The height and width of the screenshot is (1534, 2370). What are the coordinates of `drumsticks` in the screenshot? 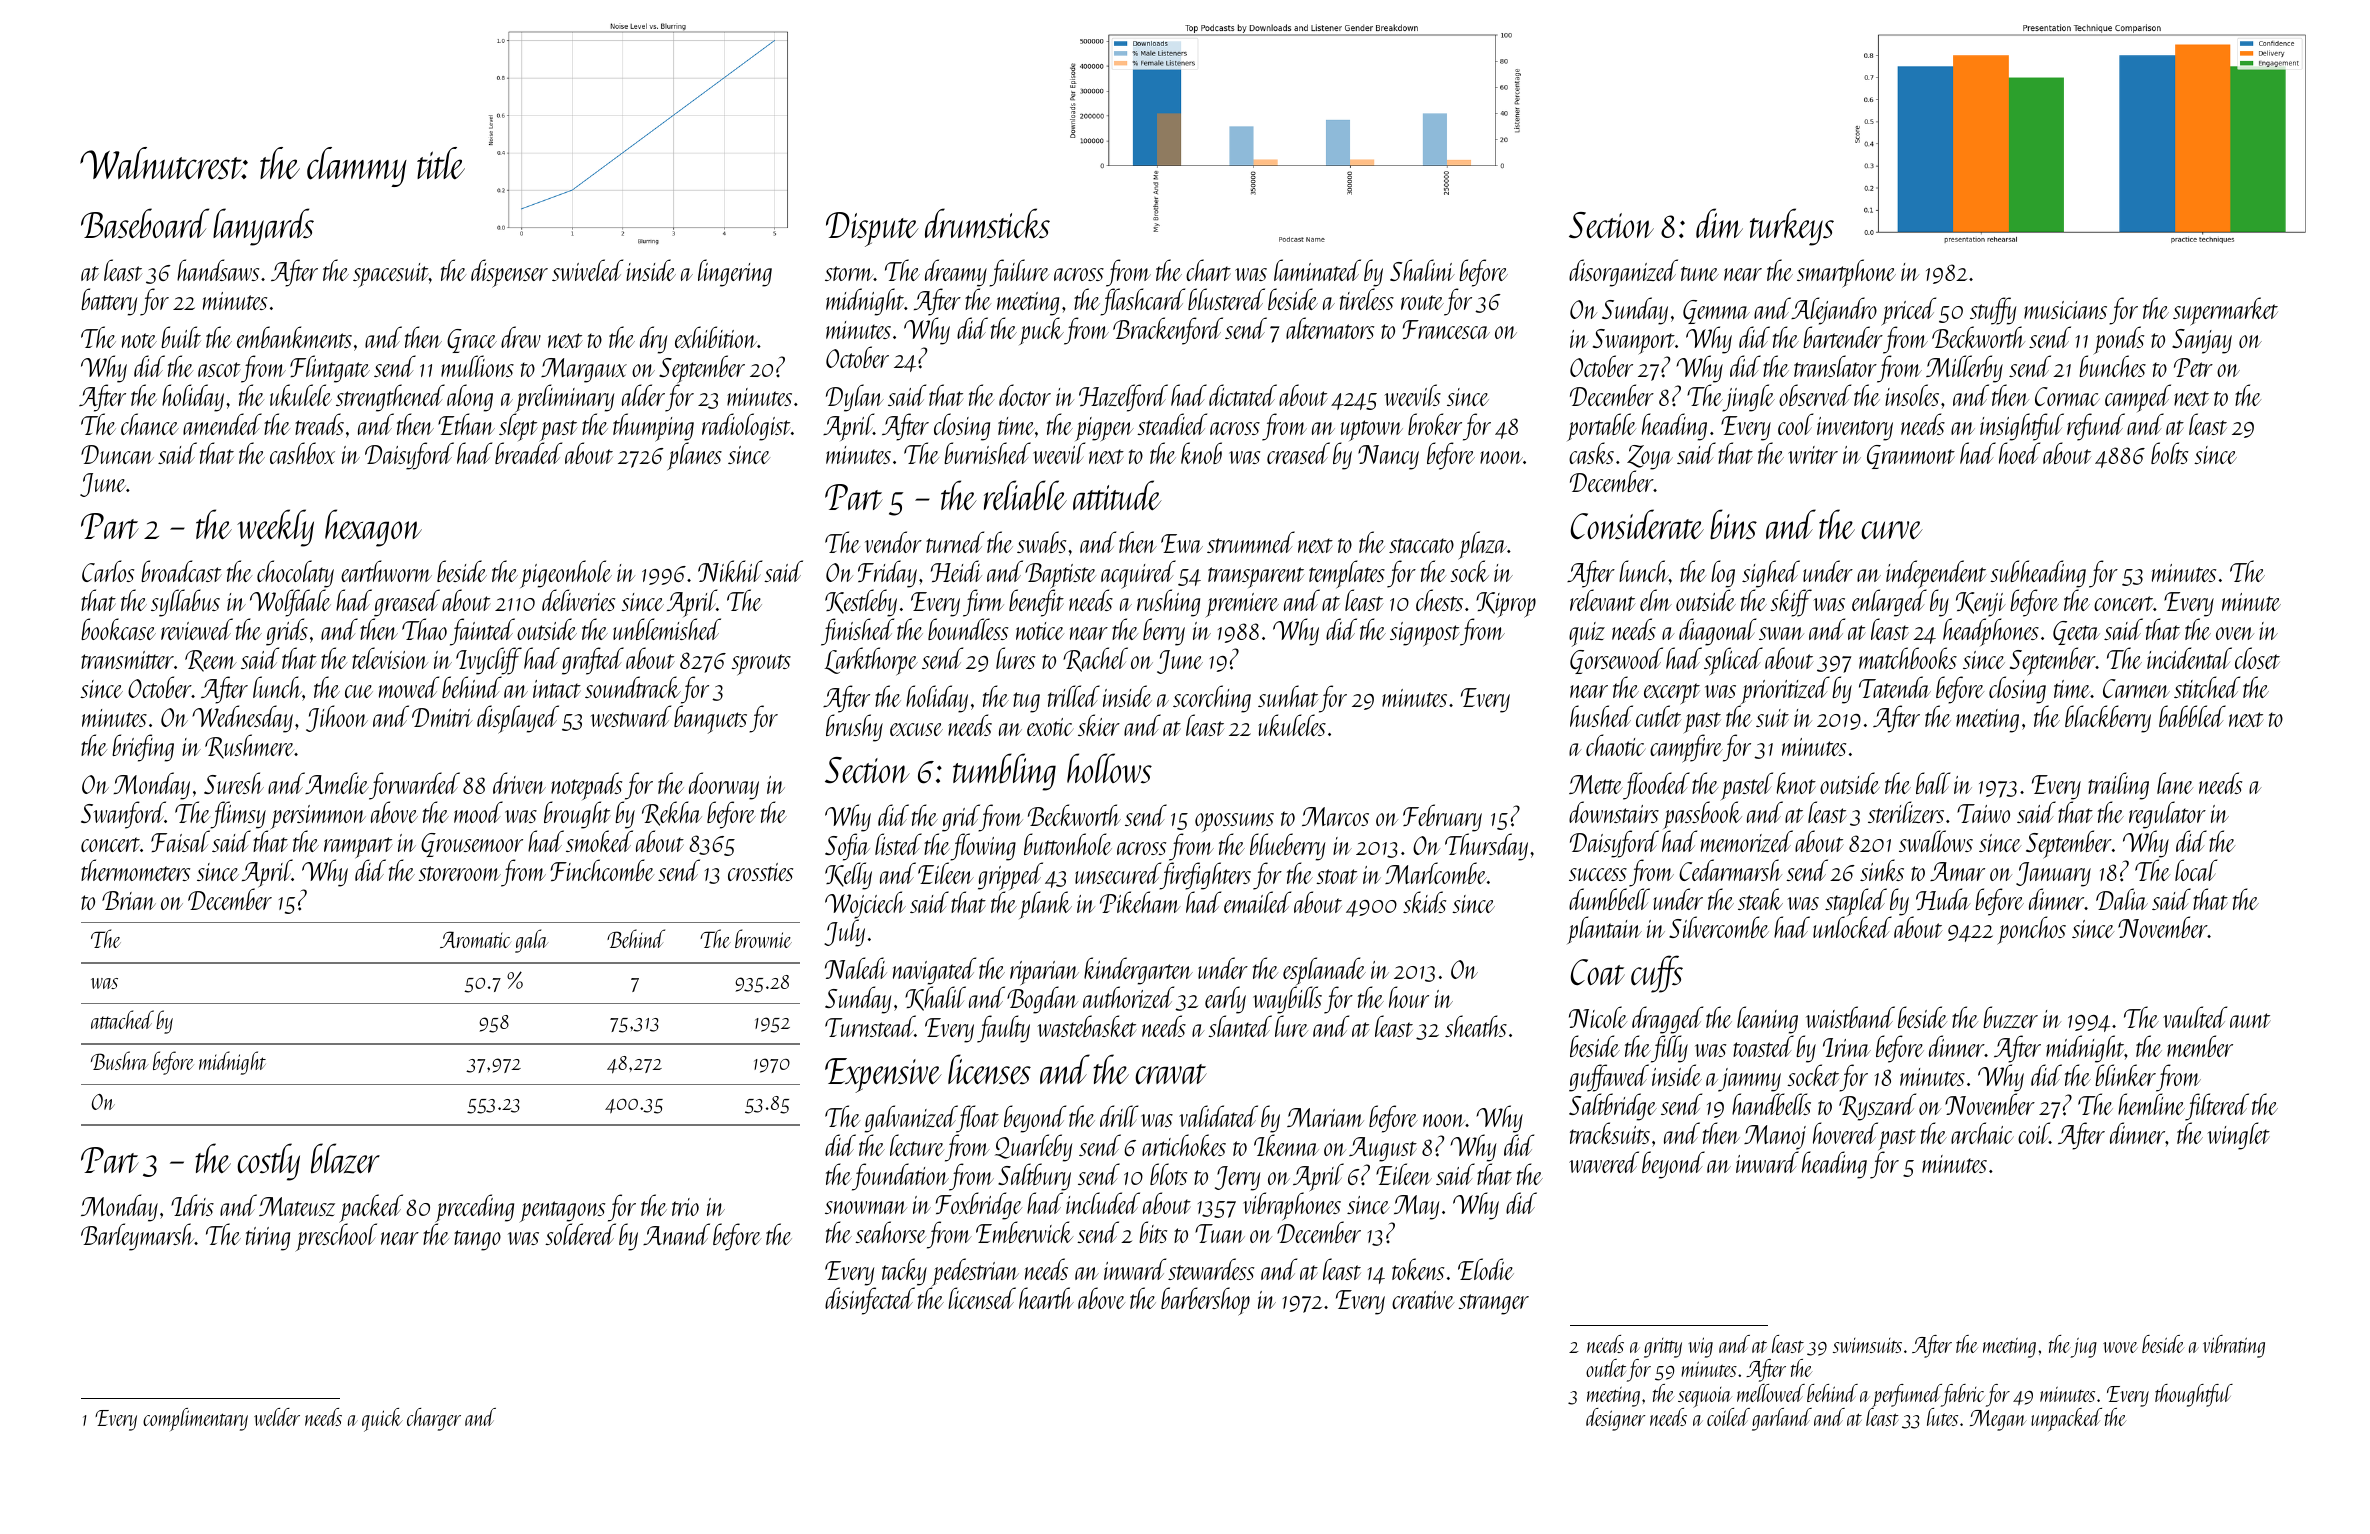 It's located at (987, 223).
